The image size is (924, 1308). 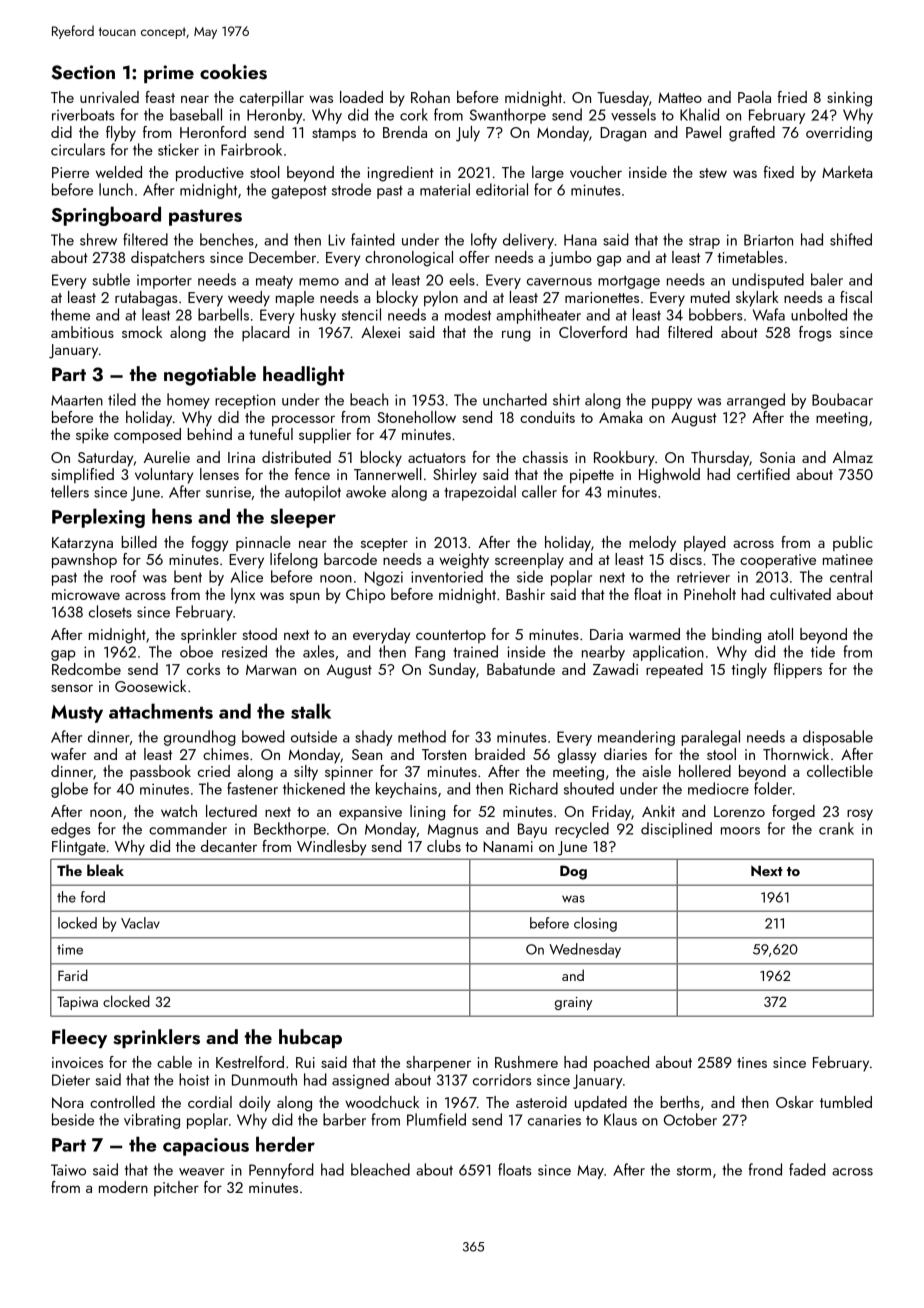 I want to click on storm, so click(x=694, y=1170).
